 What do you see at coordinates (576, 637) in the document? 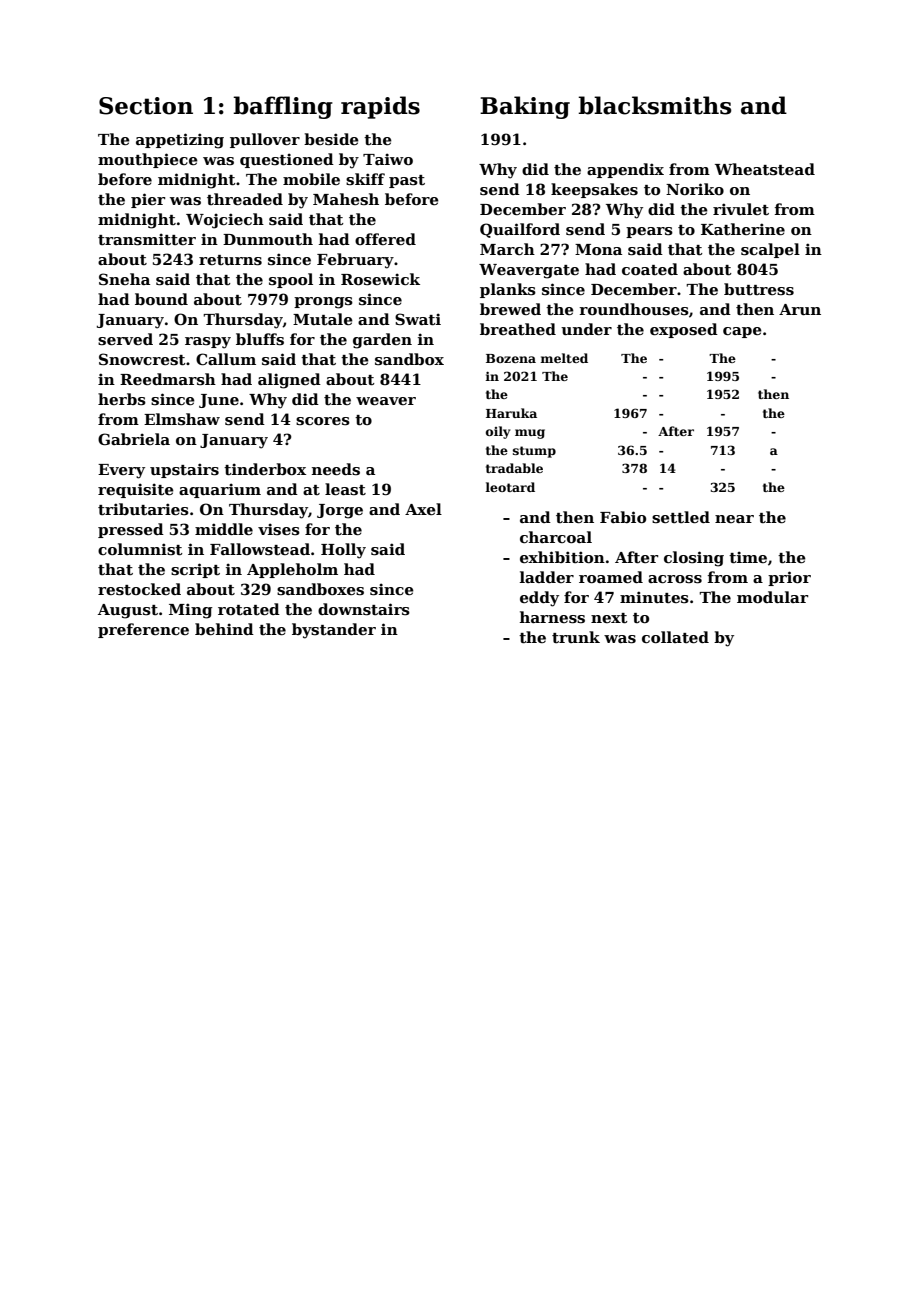
I see `trunk` at bounding box center [576, 637].
